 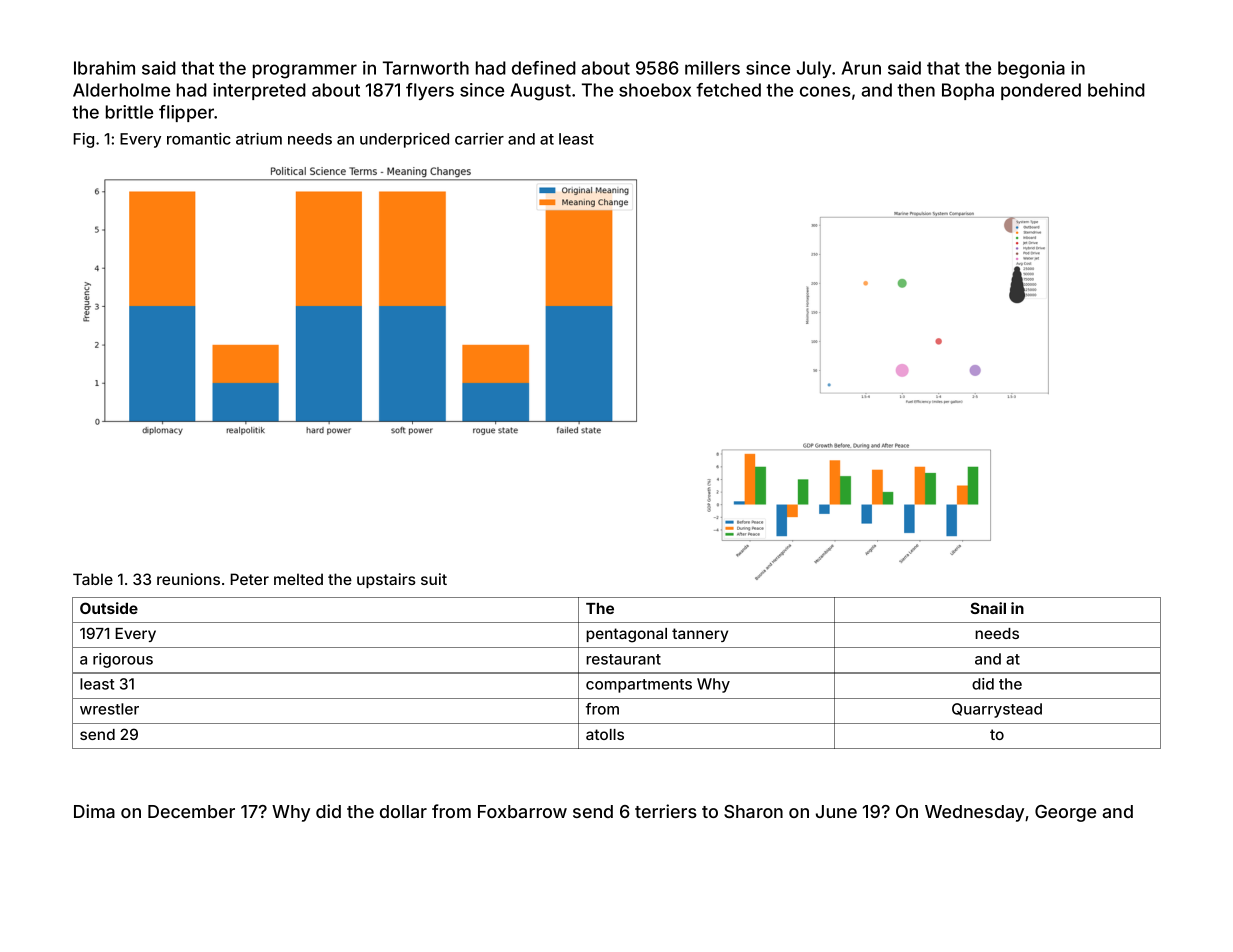 What do you see at coordinates (1031, 70) in the screenshot?
I see `begonia` at bounding box center [1031, 70].
